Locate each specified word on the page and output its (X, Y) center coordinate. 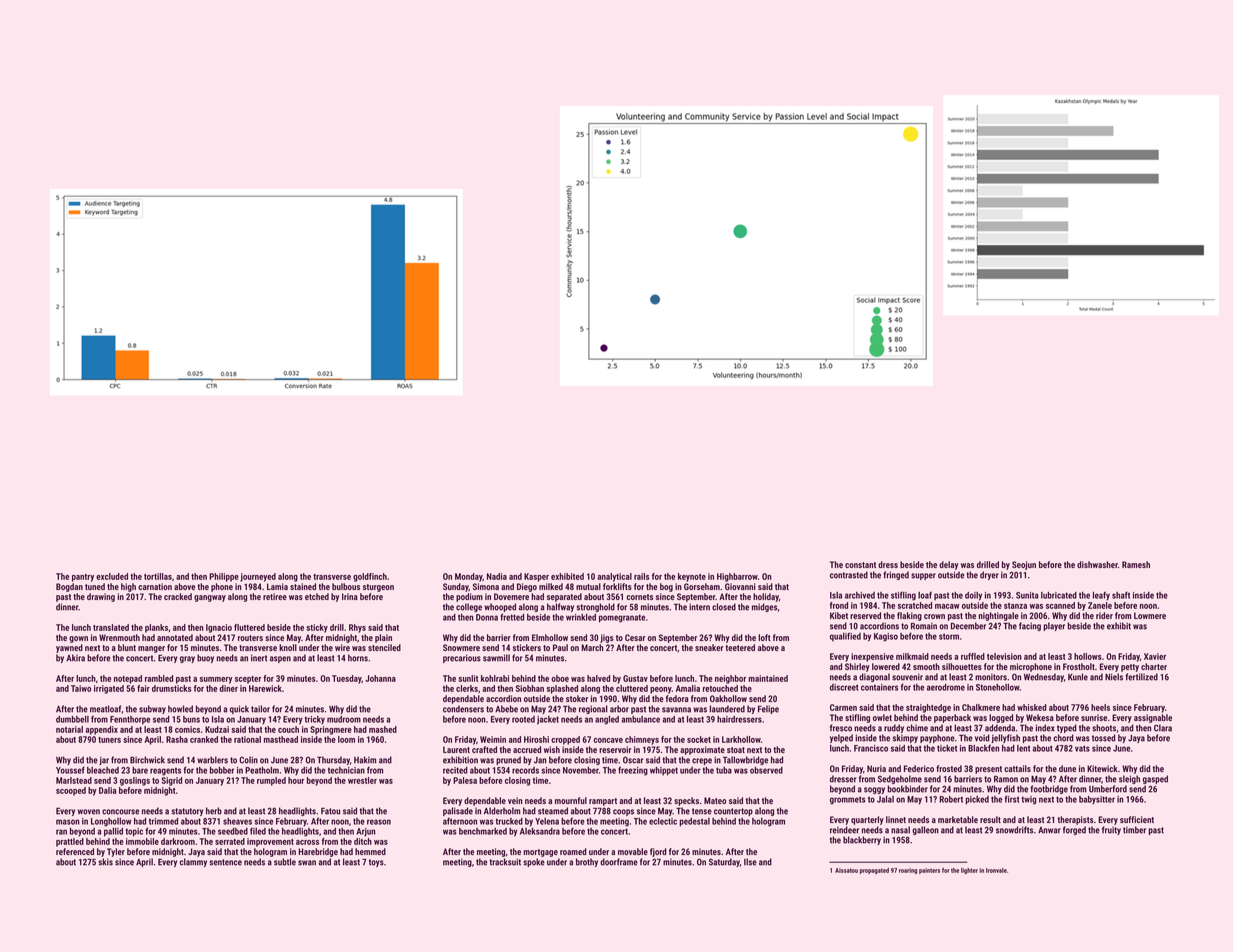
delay (949, 565)
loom (346, 739)
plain (383, 638)
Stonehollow (998, 687)
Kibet (839, 615)
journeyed (258, 577)
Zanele (1100, 605)
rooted (523, 719)
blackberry (862, 840)
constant (860, 565)
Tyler (116, 852)
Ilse (750, 862)
